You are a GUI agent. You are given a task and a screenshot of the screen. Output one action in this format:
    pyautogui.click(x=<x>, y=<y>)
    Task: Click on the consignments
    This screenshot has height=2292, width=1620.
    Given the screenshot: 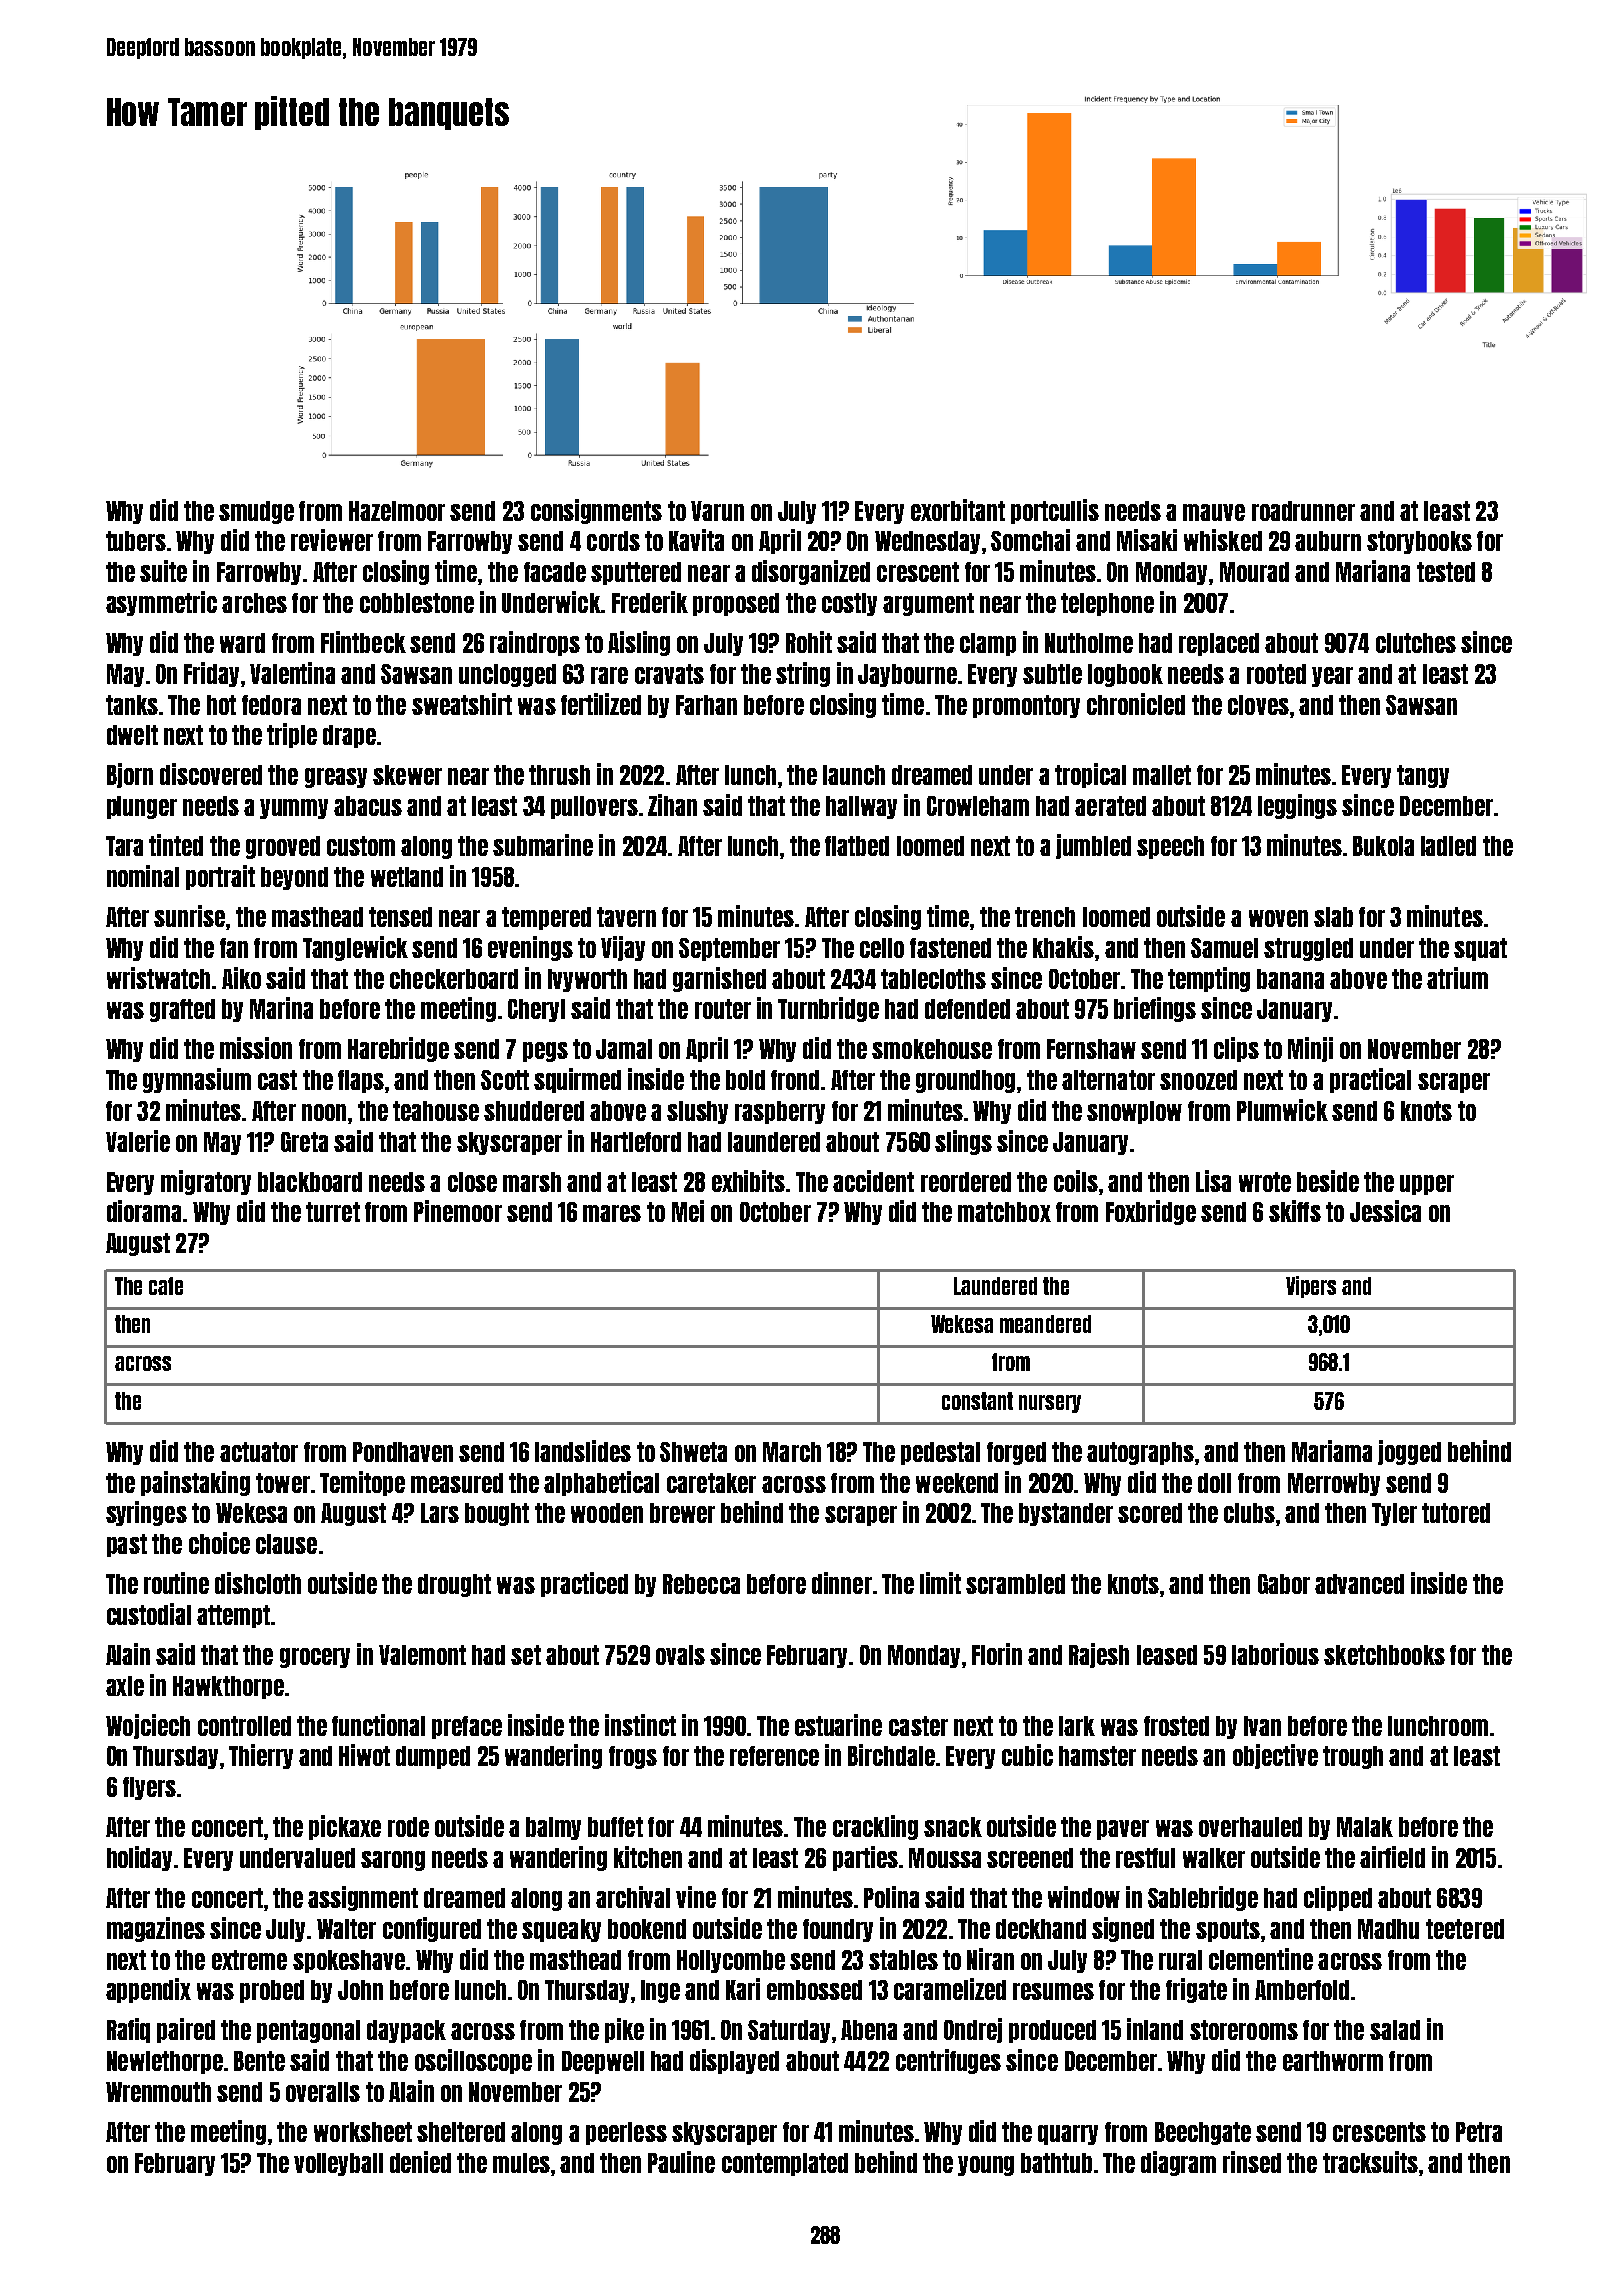 What is the action you would take?
    pyautogui.click(x=596, y=511)
